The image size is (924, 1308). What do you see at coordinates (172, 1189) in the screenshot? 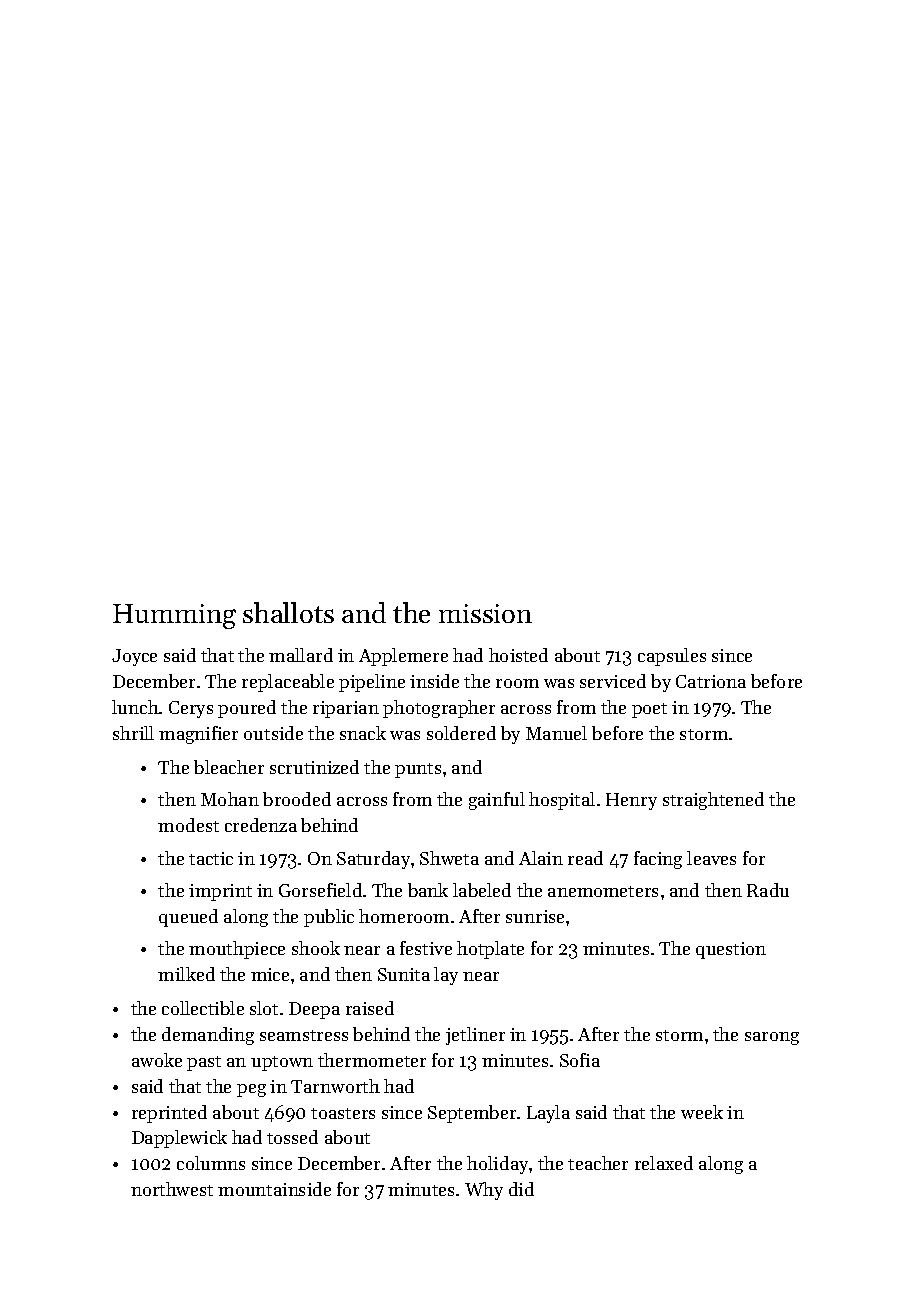
I see `northwest` at bounding box center [172, 1189].
